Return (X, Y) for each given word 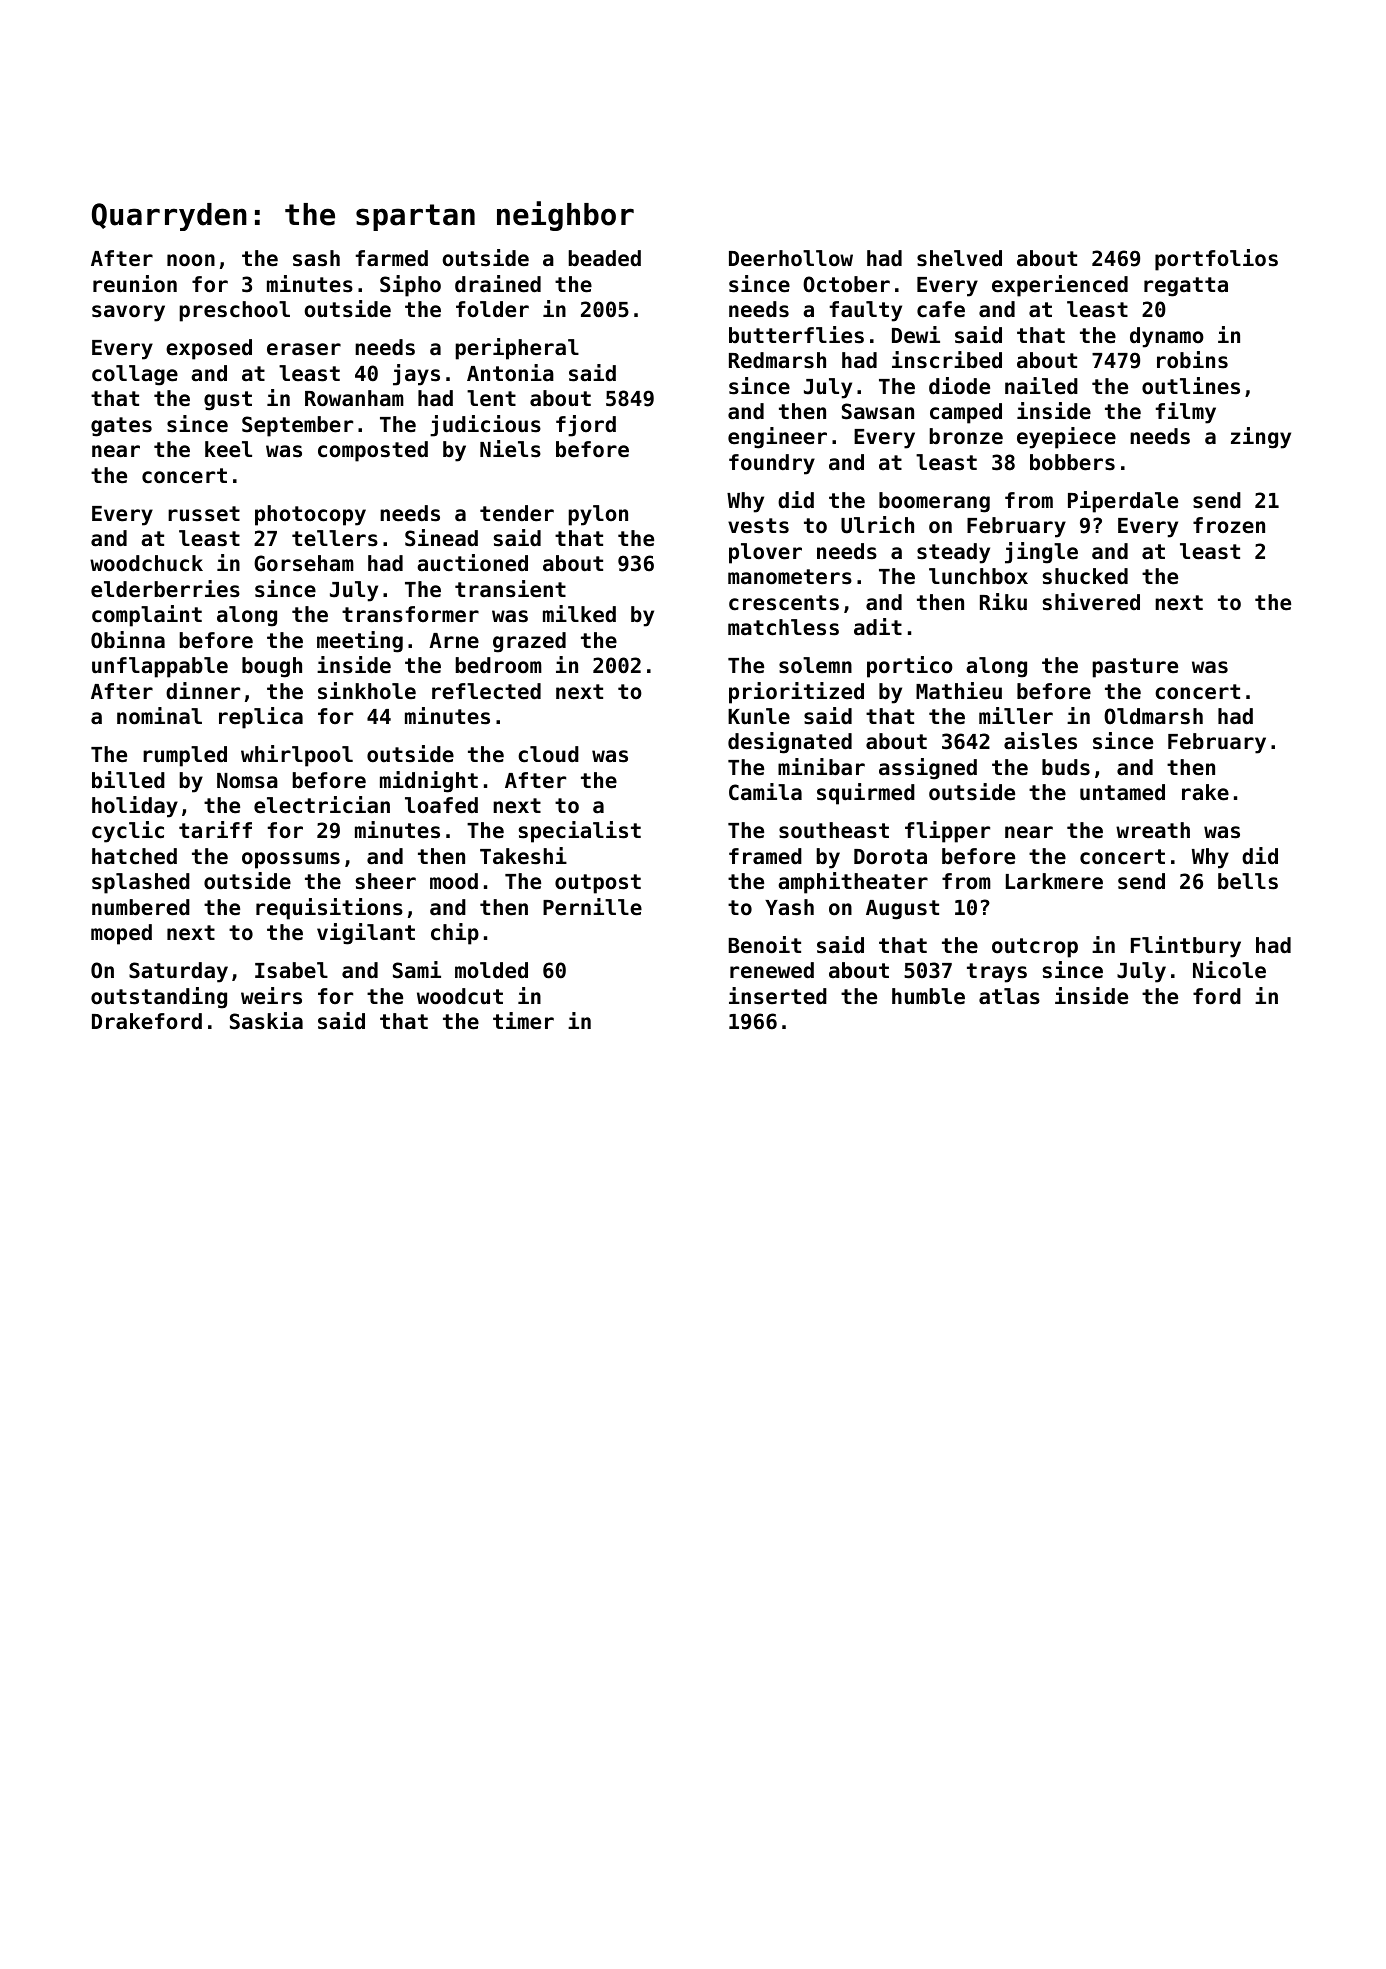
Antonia (510, 373)
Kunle (759, 716)
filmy (1186, 413)
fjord (586, 426)
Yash (789, 907)
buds (1066, 767)
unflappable (160, 667)
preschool (235, 311)
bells (1248, 881)
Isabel (291, 970)
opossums (291, 860)
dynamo (1167, 337)
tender (517, 513)
